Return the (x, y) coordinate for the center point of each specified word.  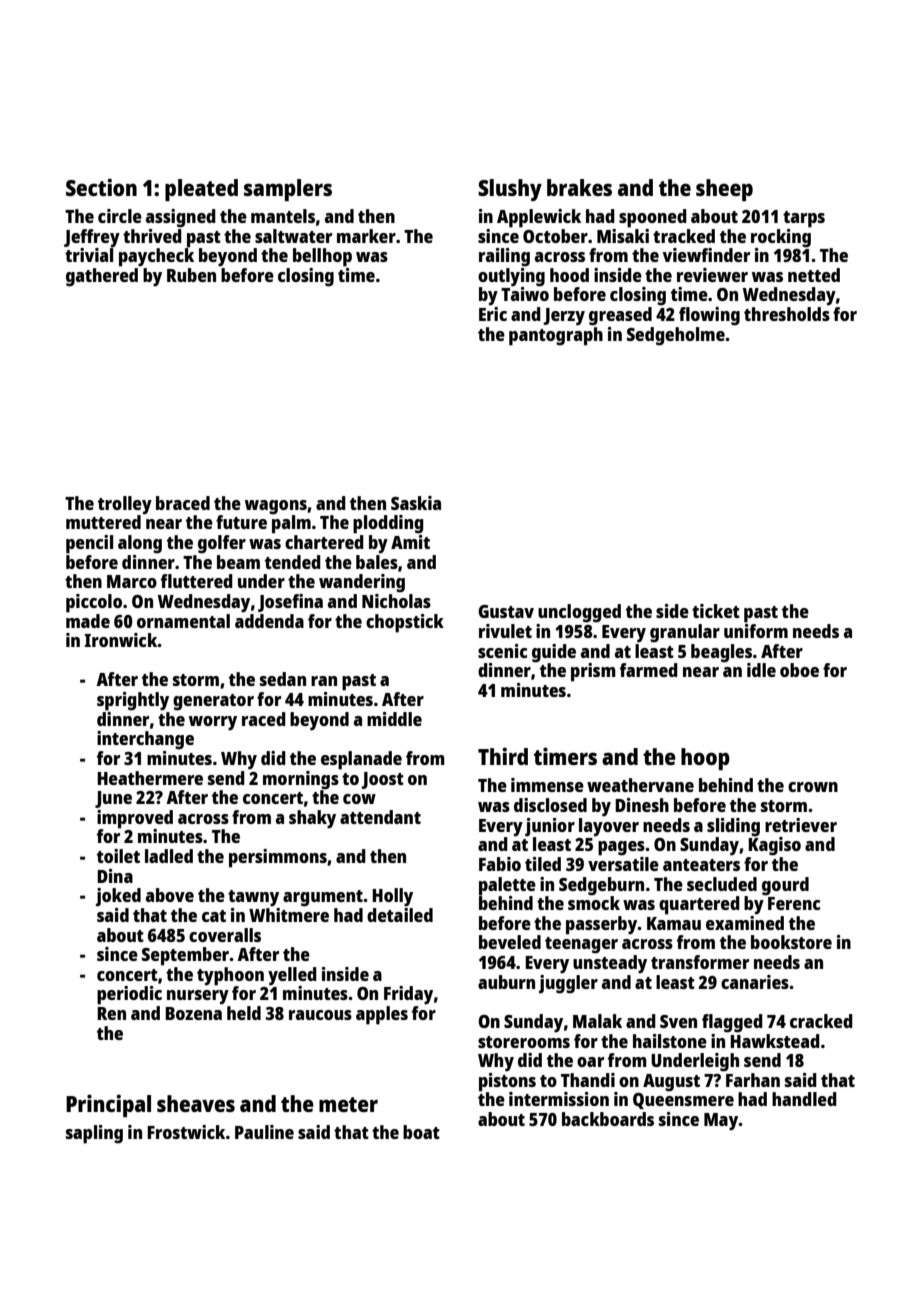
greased (620, 316)
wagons (276, 507)
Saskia (416, 503)
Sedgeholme (676, 336)
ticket (716, 611)
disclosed (550, 805)
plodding (388, 524)
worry (213, 723)
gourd (785, 886)
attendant (380, 817)
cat (214, 916)
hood (569, 275)
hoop (705, 759)
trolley (125, 505)
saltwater (293, 236)
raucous (320, 1015)
